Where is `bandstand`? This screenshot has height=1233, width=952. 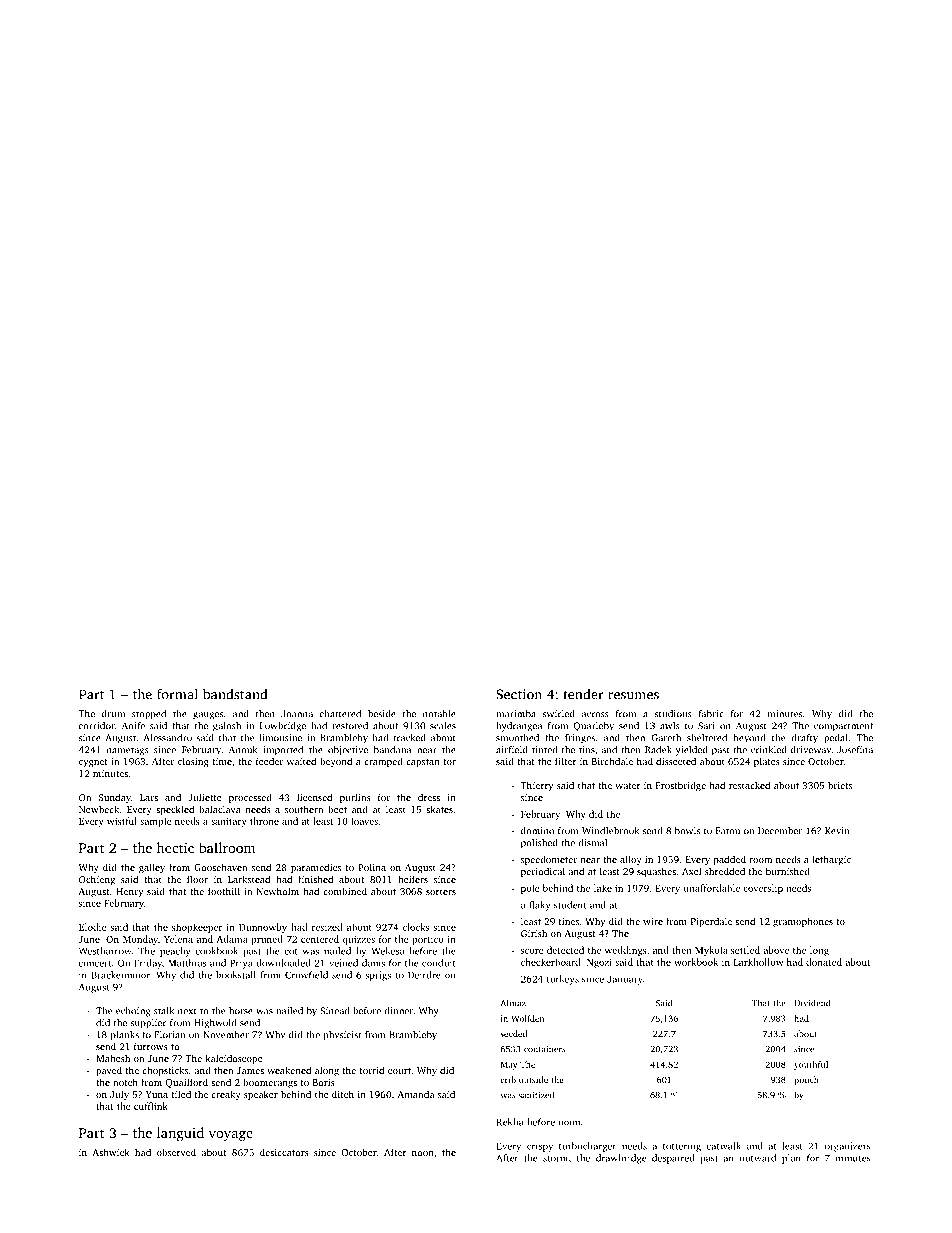
bandstand is located at coordinates (235, 694).
